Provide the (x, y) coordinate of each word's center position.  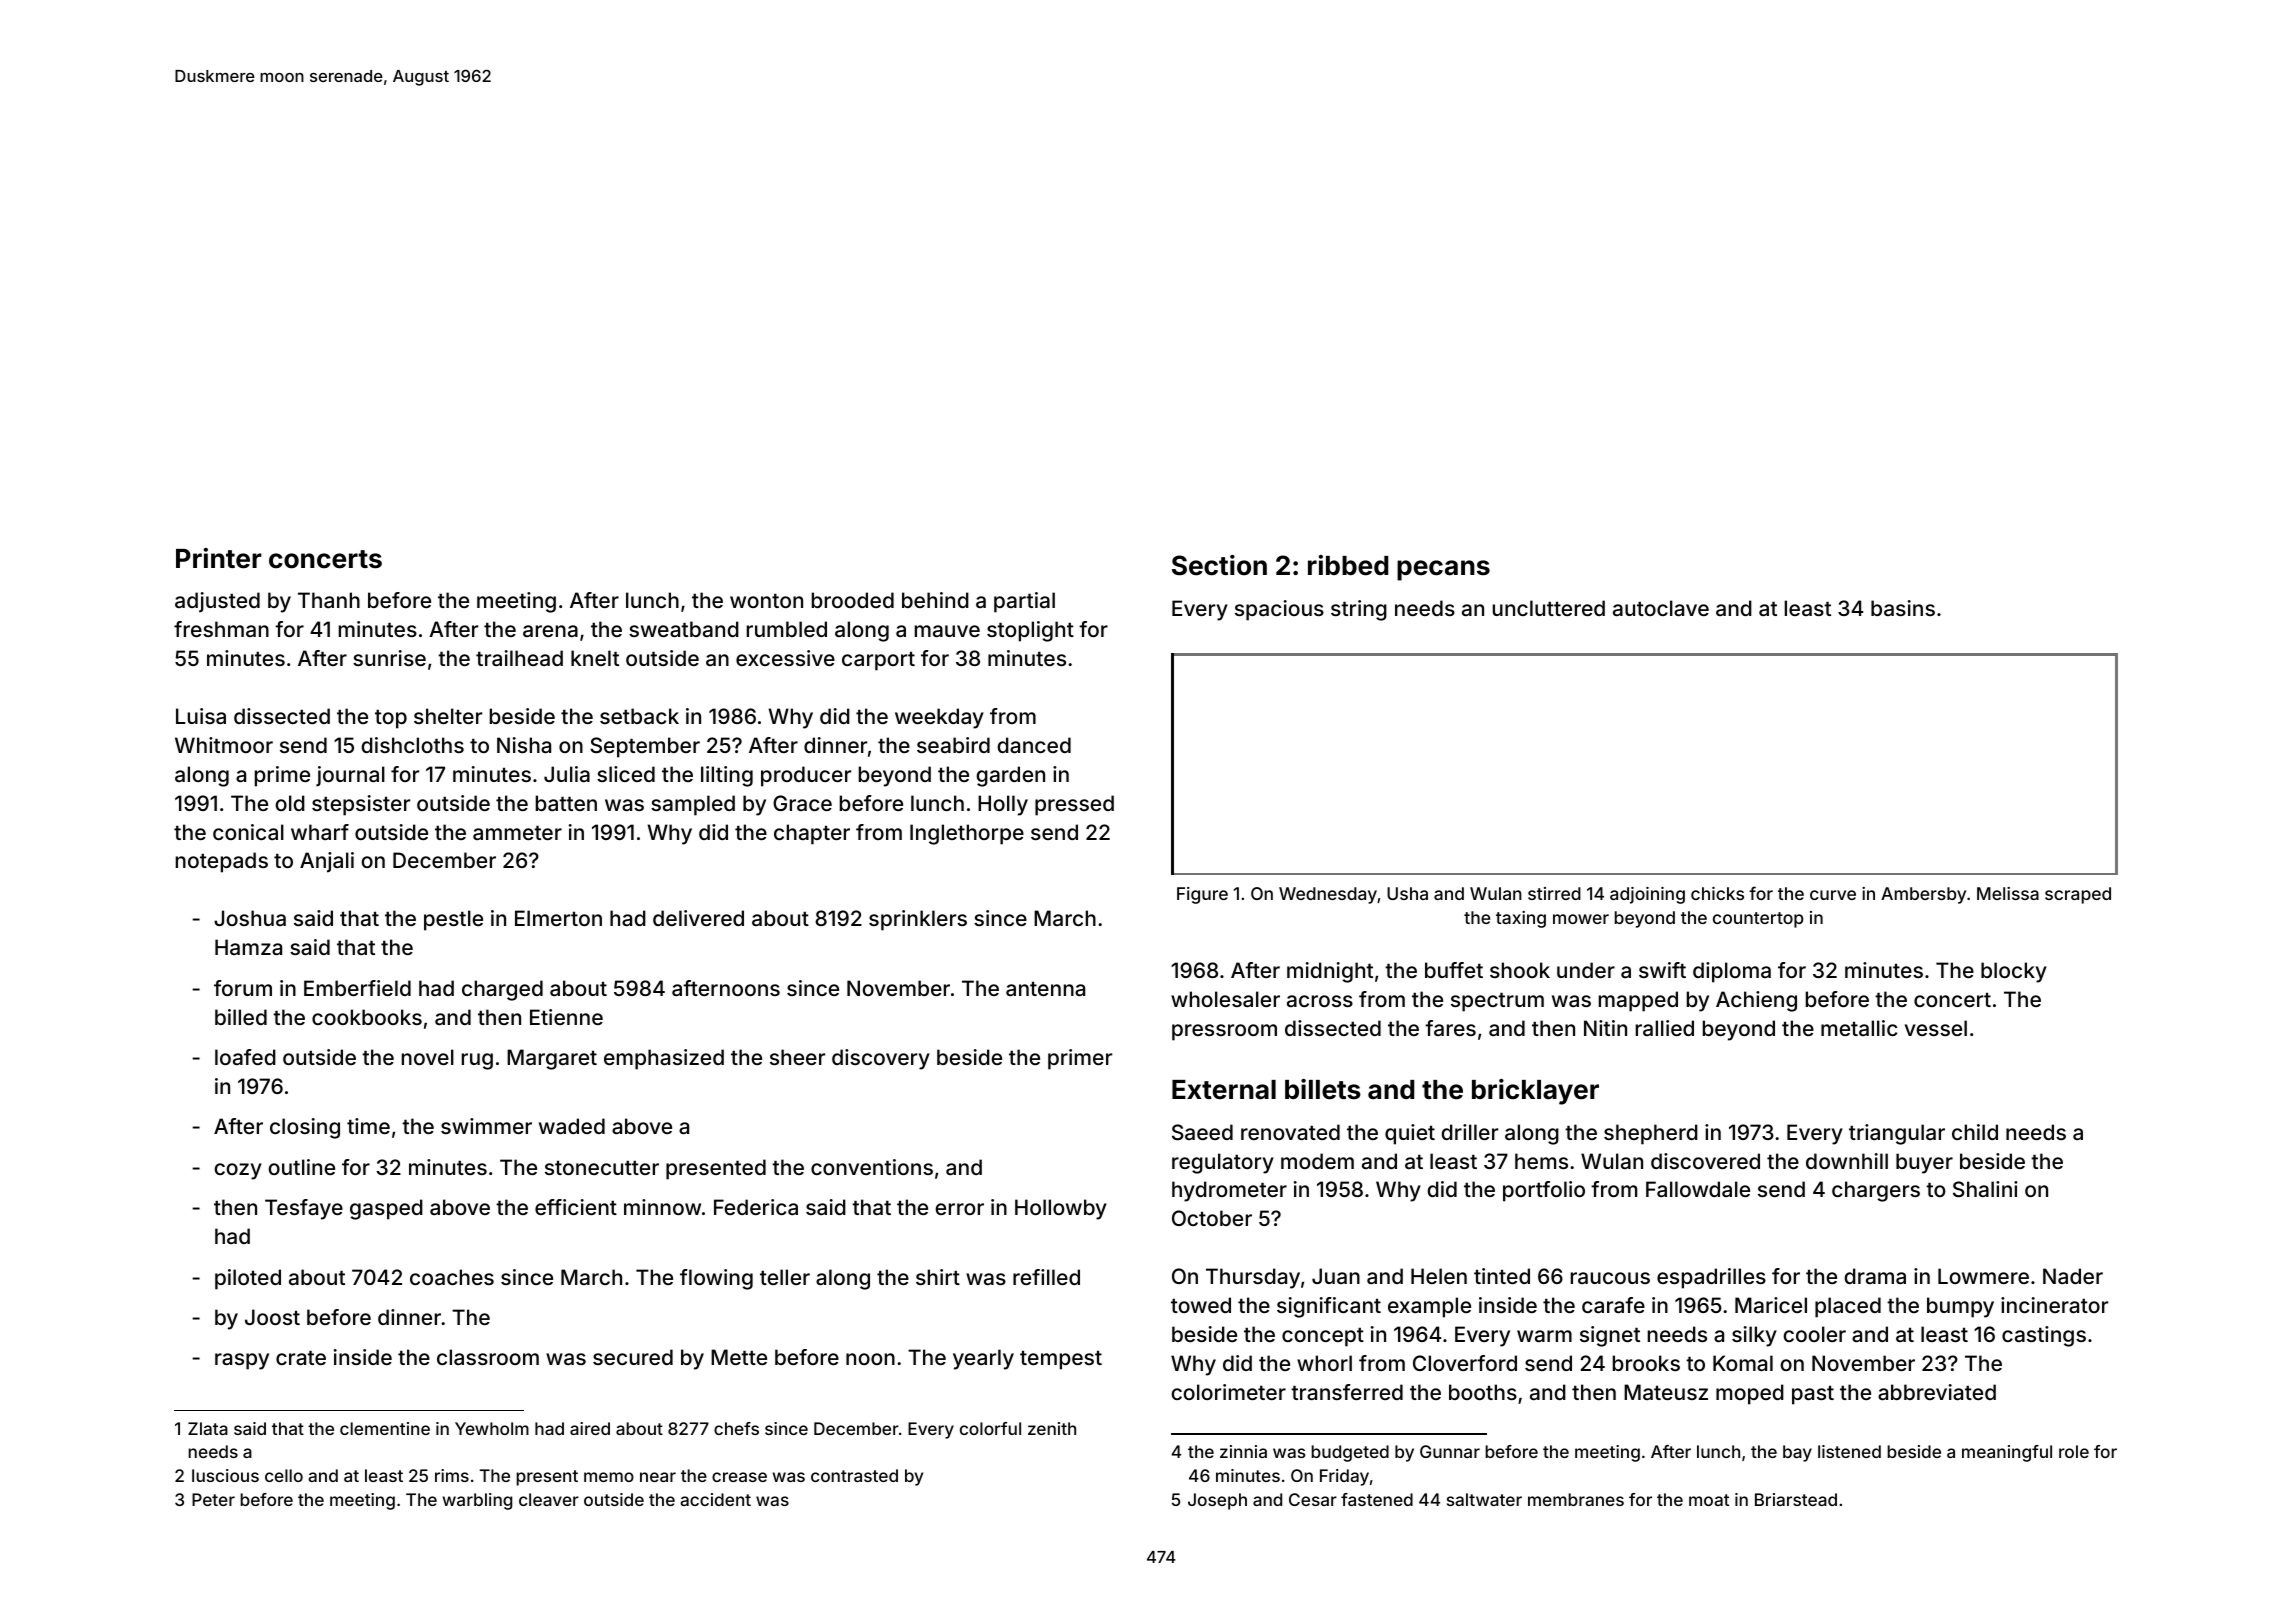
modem (1317, 1161)
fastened (1377, 1499)
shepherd (1651, 1134)
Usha (1407, 893)
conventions (872, 1167)
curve (1833, 895)
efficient (576, 1207)
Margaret (552, 1059)
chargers (1876, 1191)
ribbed (1348, 565)
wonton (766, 600)
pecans (1443, 570)
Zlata (208, 1428)
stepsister (361, 805)
